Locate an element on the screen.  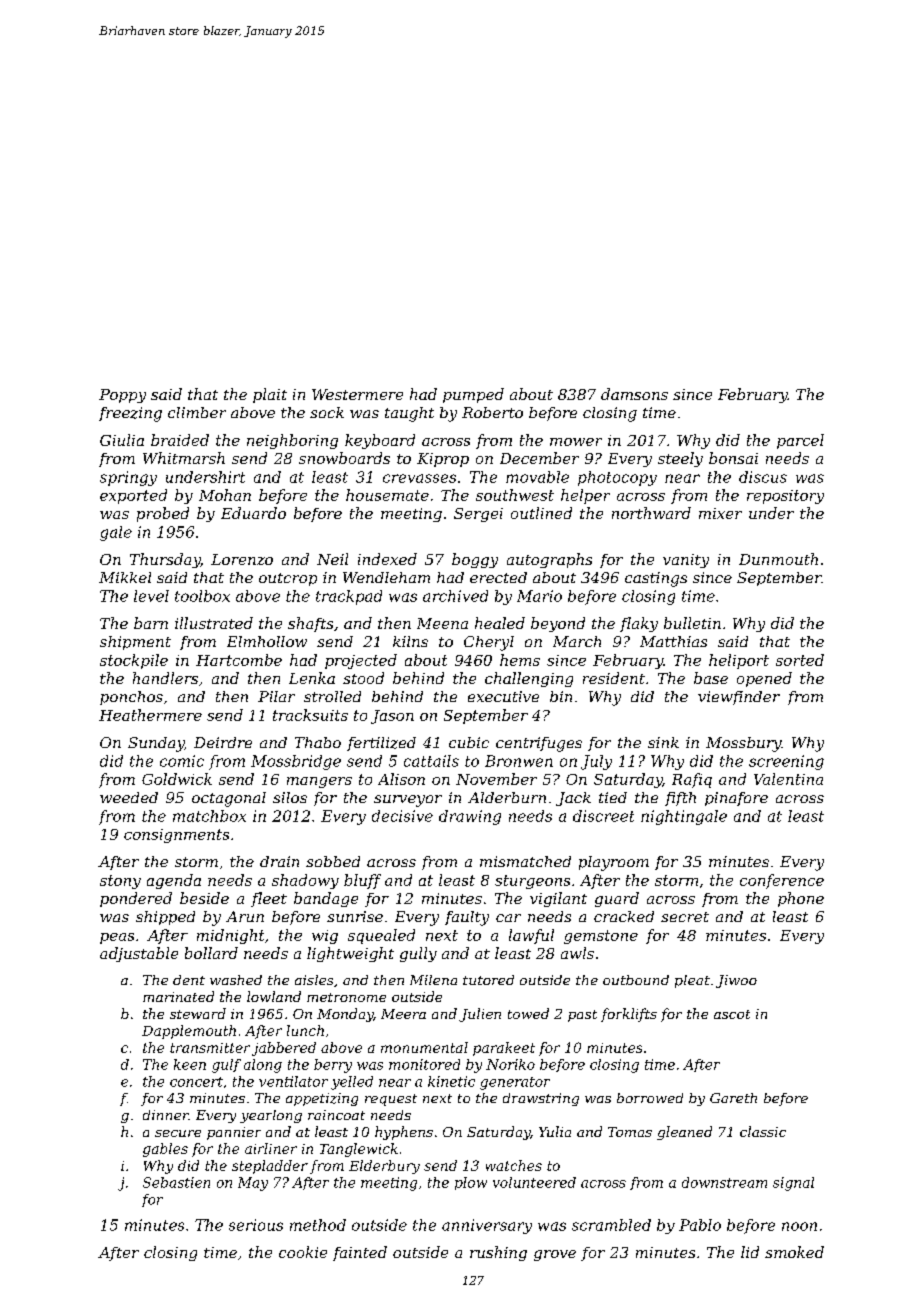
May is located at coordinates (253, 1184).
